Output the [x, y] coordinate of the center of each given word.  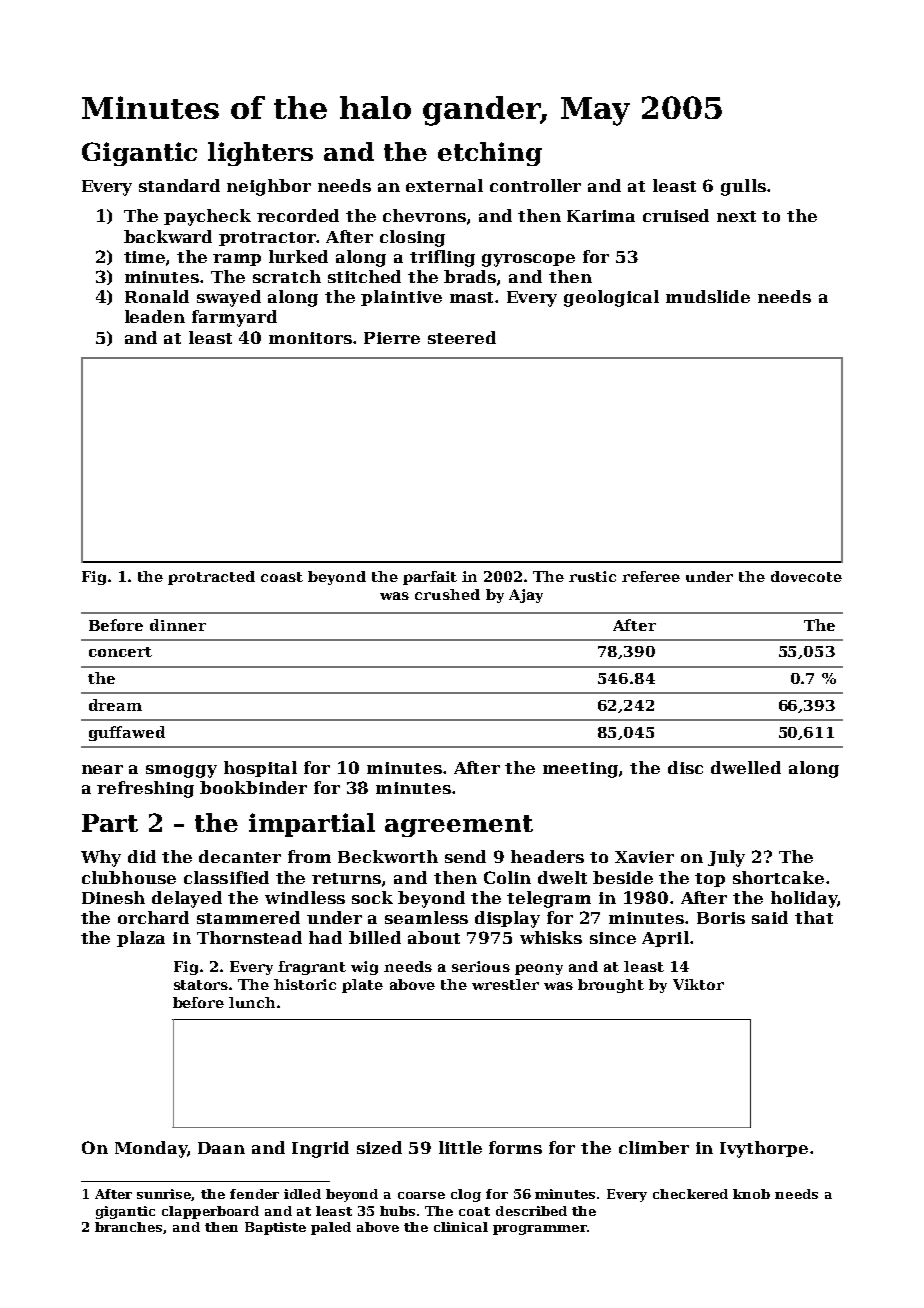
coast [282, 577]
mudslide [708, 296]
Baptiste [275, 1228]
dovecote [806, 576]
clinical [461, 1227]
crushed [447, 594]
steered [462, 337]
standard [179, 185]
